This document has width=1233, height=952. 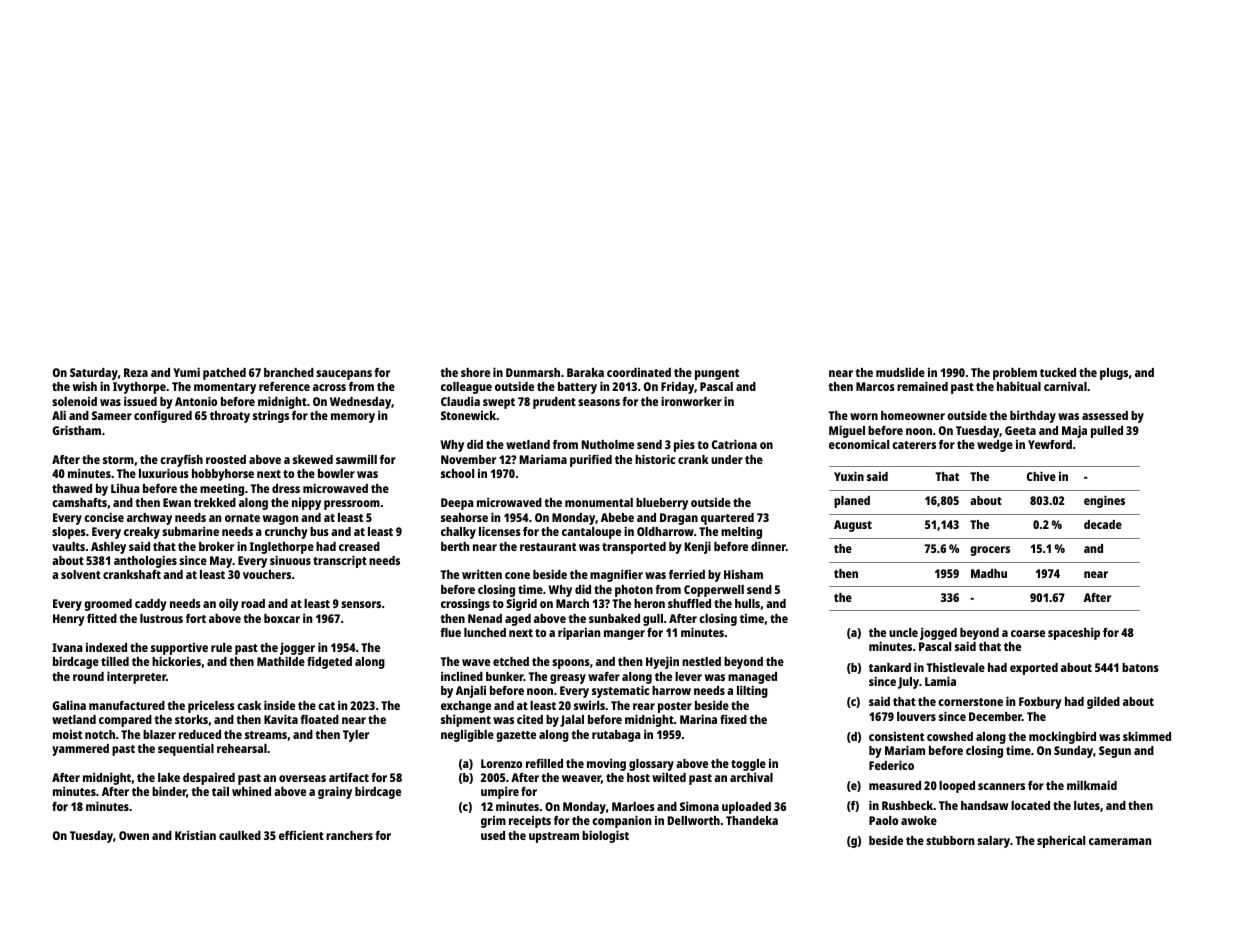 I want to click on Anjali, so click(x=471, y=692).
